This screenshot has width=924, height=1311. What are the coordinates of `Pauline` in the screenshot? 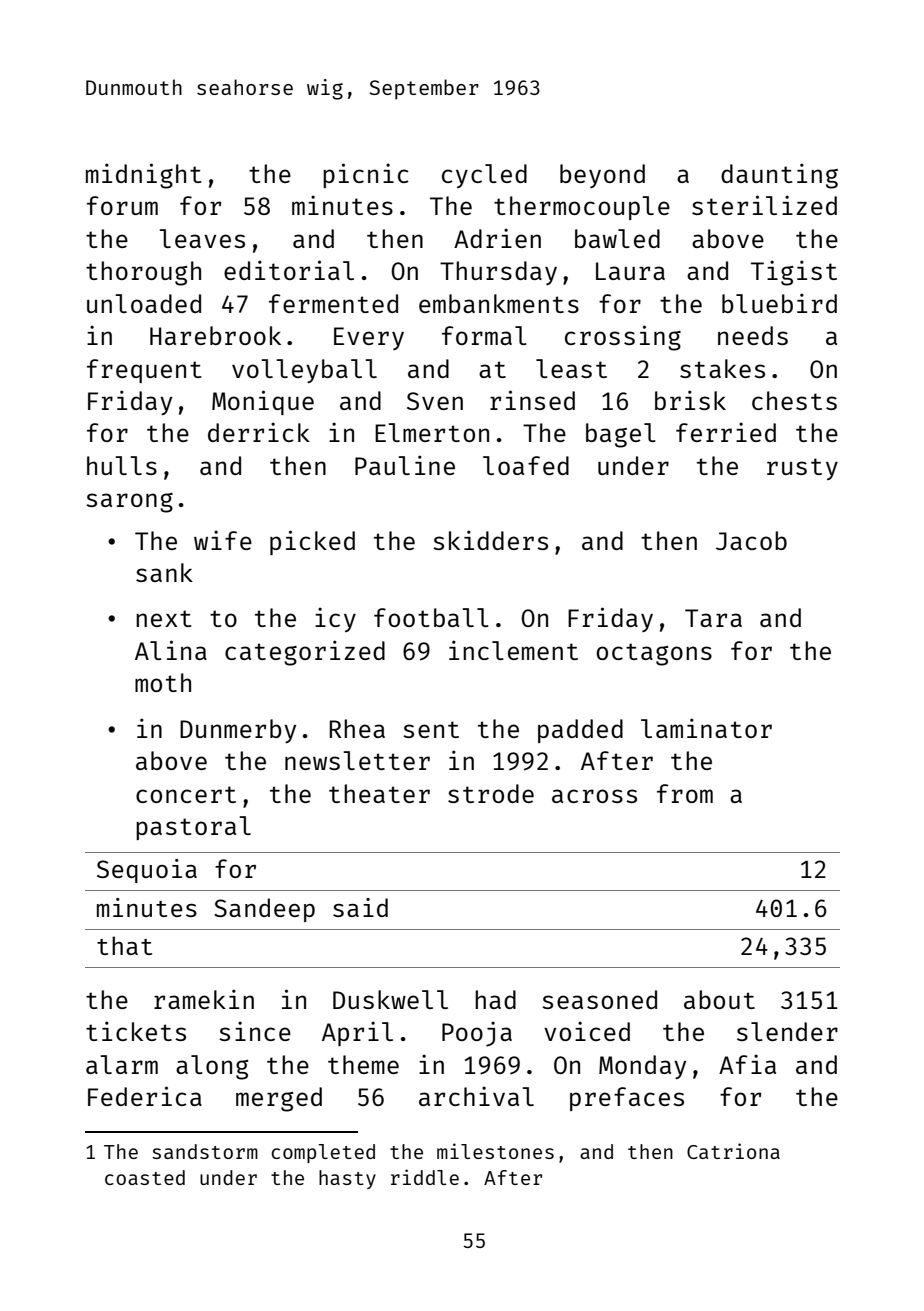 It's located at (405, 465).
